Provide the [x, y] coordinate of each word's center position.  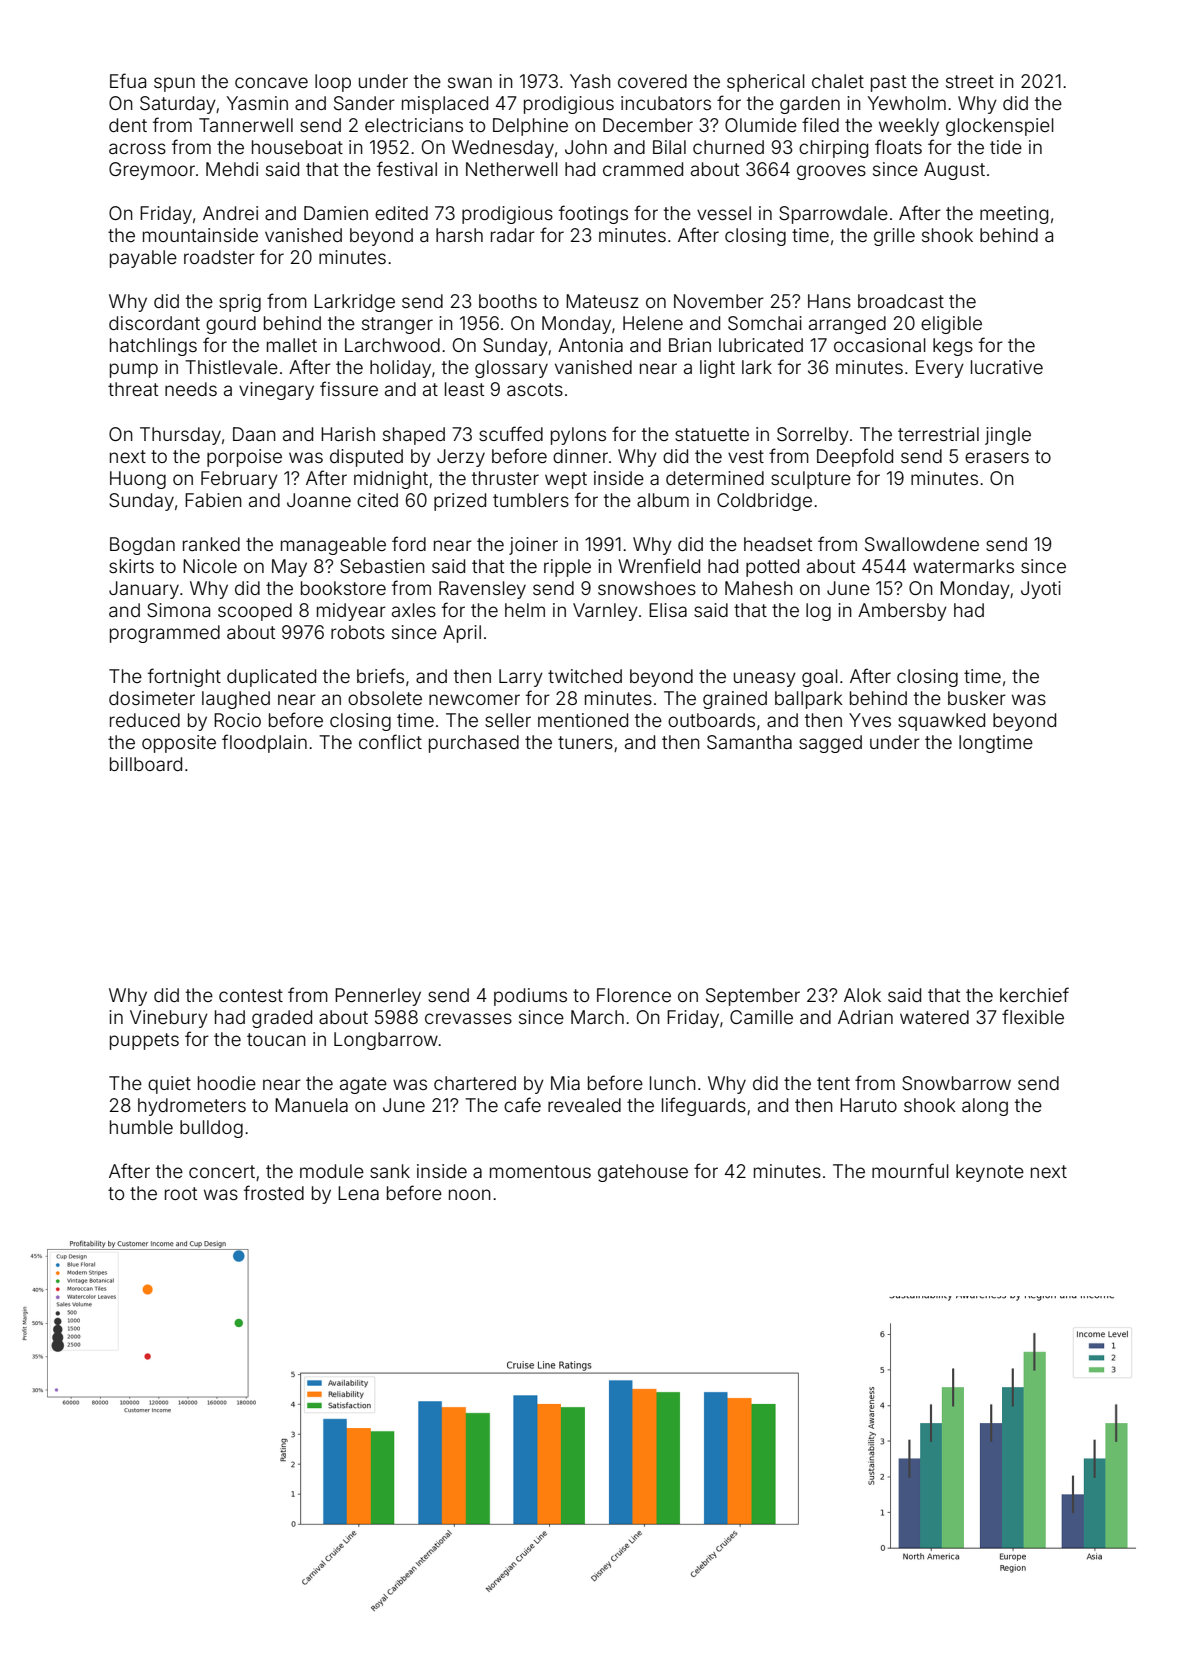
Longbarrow [386, 1041]
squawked [941, 722]
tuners [585, 742]
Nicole [210, 566]
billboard [146, 764]
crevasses [468, 1018]
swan [470, 82]
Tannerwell [246, 125]
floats [898, 146]
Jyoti [1041, 590]
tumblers [531, 500]
